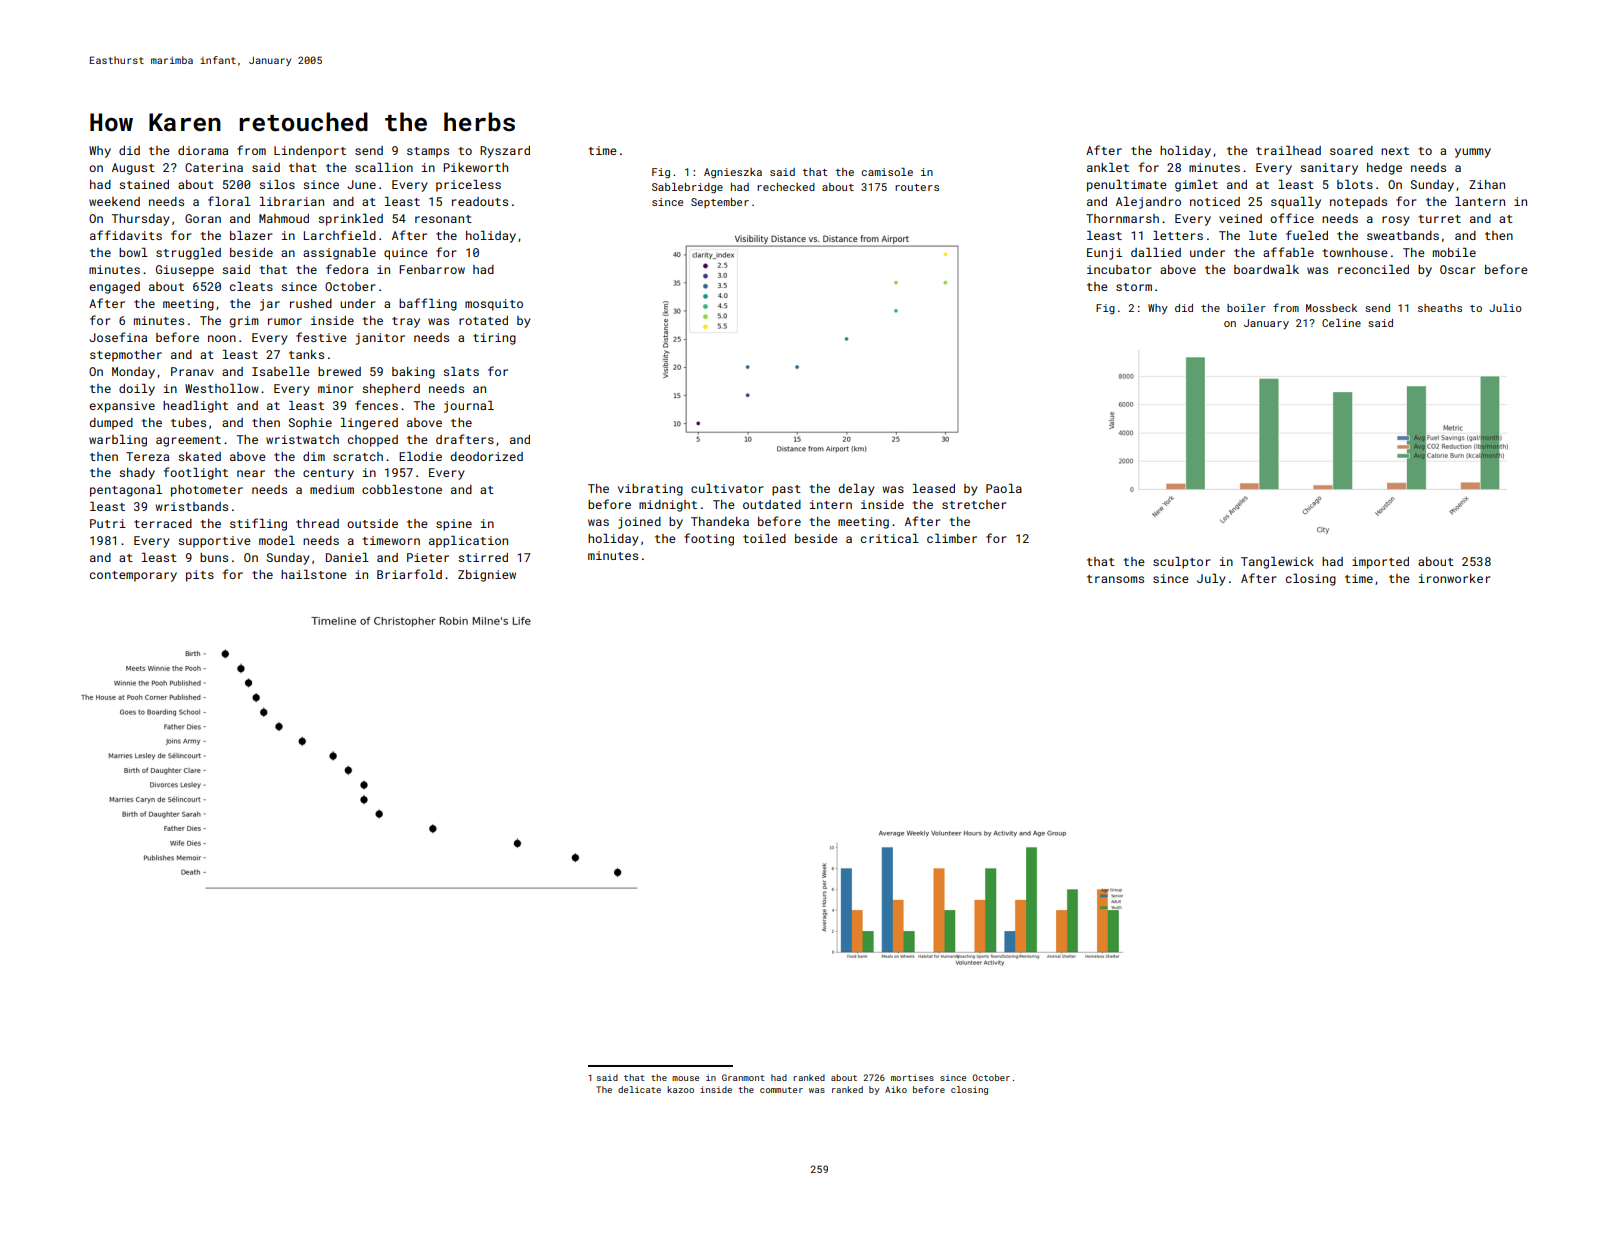  Describe the element at coordinates (1351, 150) in the image. I see `soared` at that location.
